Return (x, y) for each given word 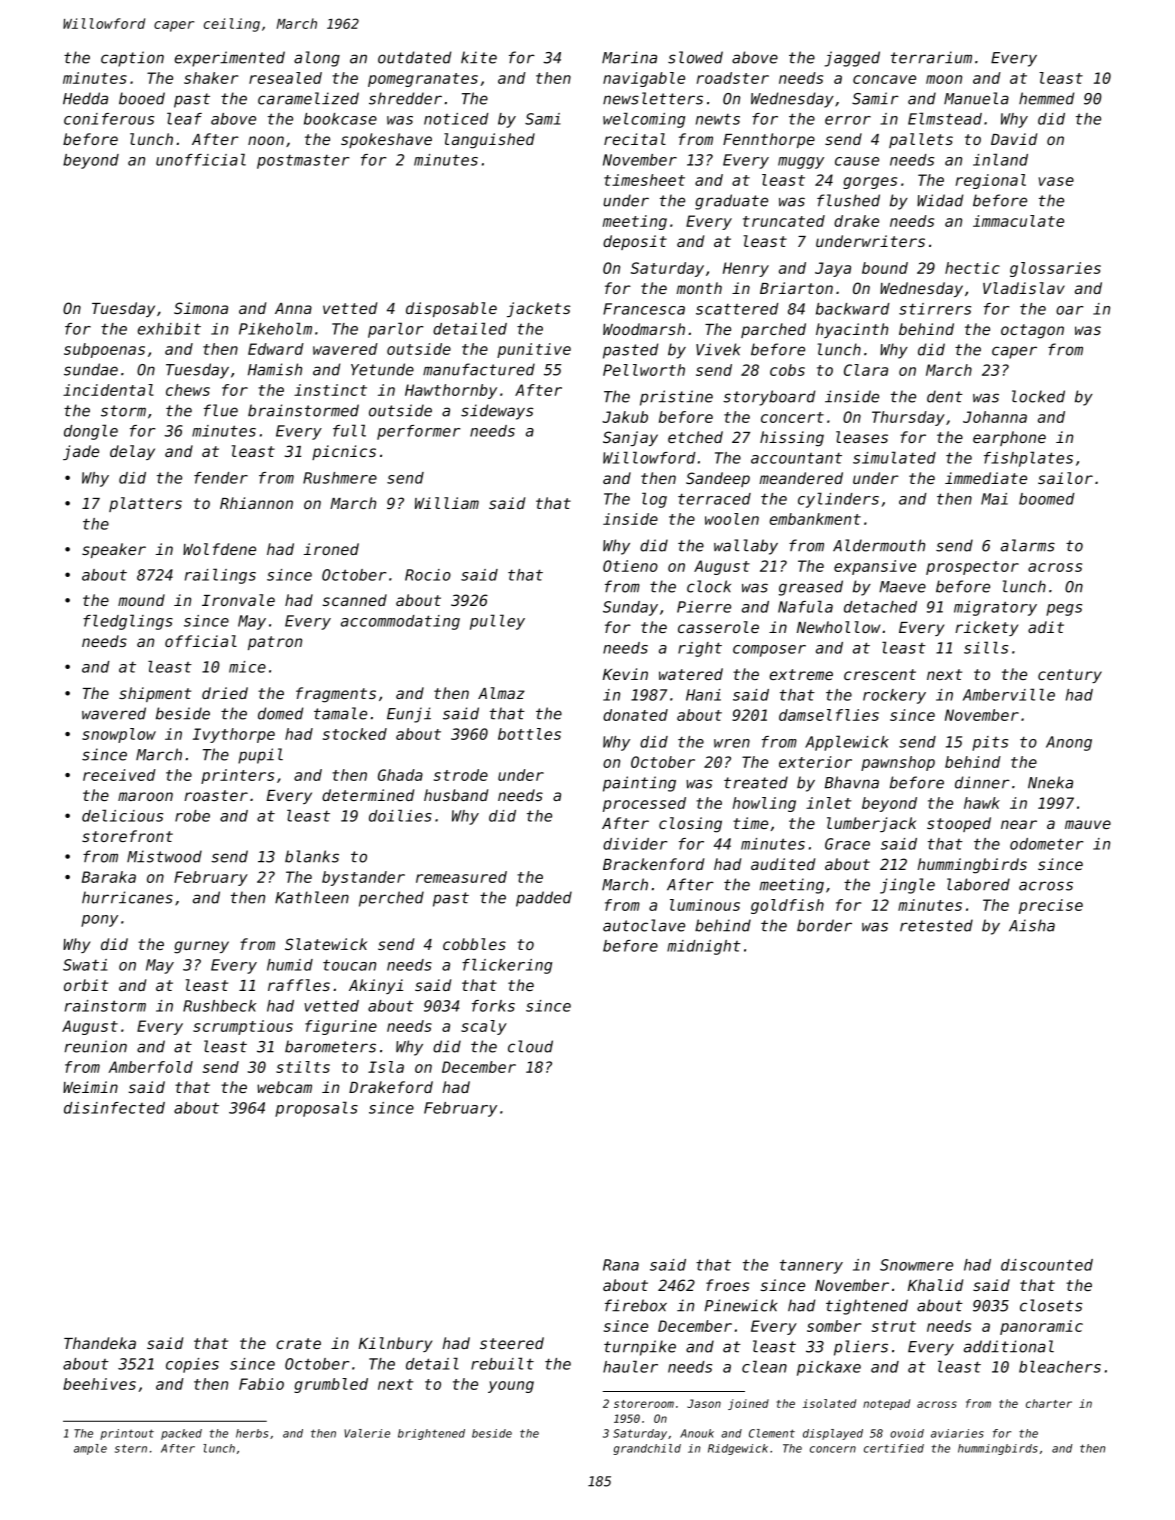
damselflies (829, 715)
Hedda (85, 98)
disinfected (114, 1108)
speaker (114, 550)
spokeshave (386, 140)
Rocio (428, 575)
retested (936, 925)
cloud (530, 1046)
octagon (1032, 331)
